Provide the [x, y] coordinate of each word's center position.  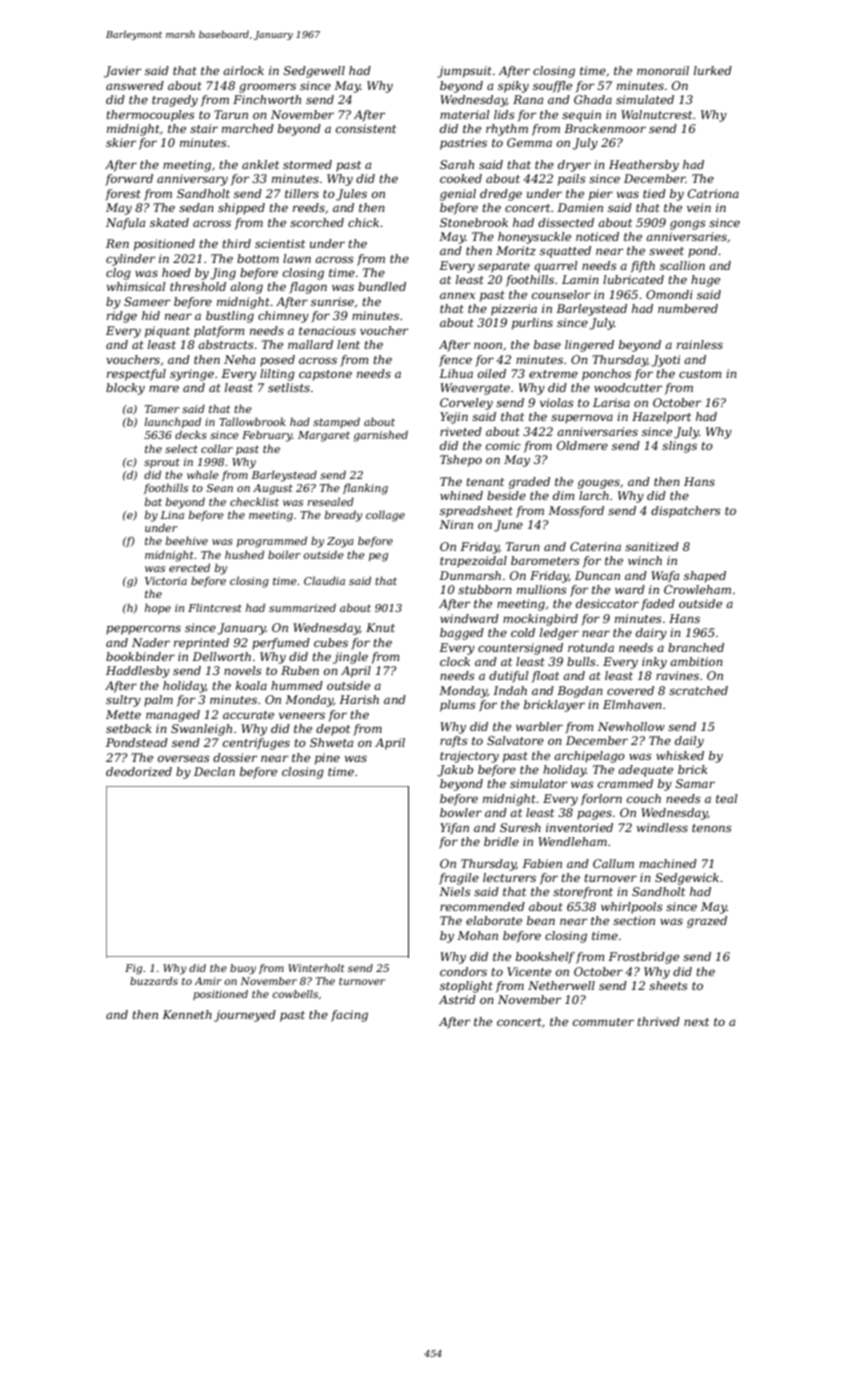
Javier [122, 72]
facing [349, 1016]
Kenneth [187, 1014]
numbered [688, 308]
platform [219, 332]
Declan [214, 771]
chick [363, 222]
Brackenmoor [605, 128]
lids [504, 114]
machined [668, 863]
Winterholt [316, 968]
